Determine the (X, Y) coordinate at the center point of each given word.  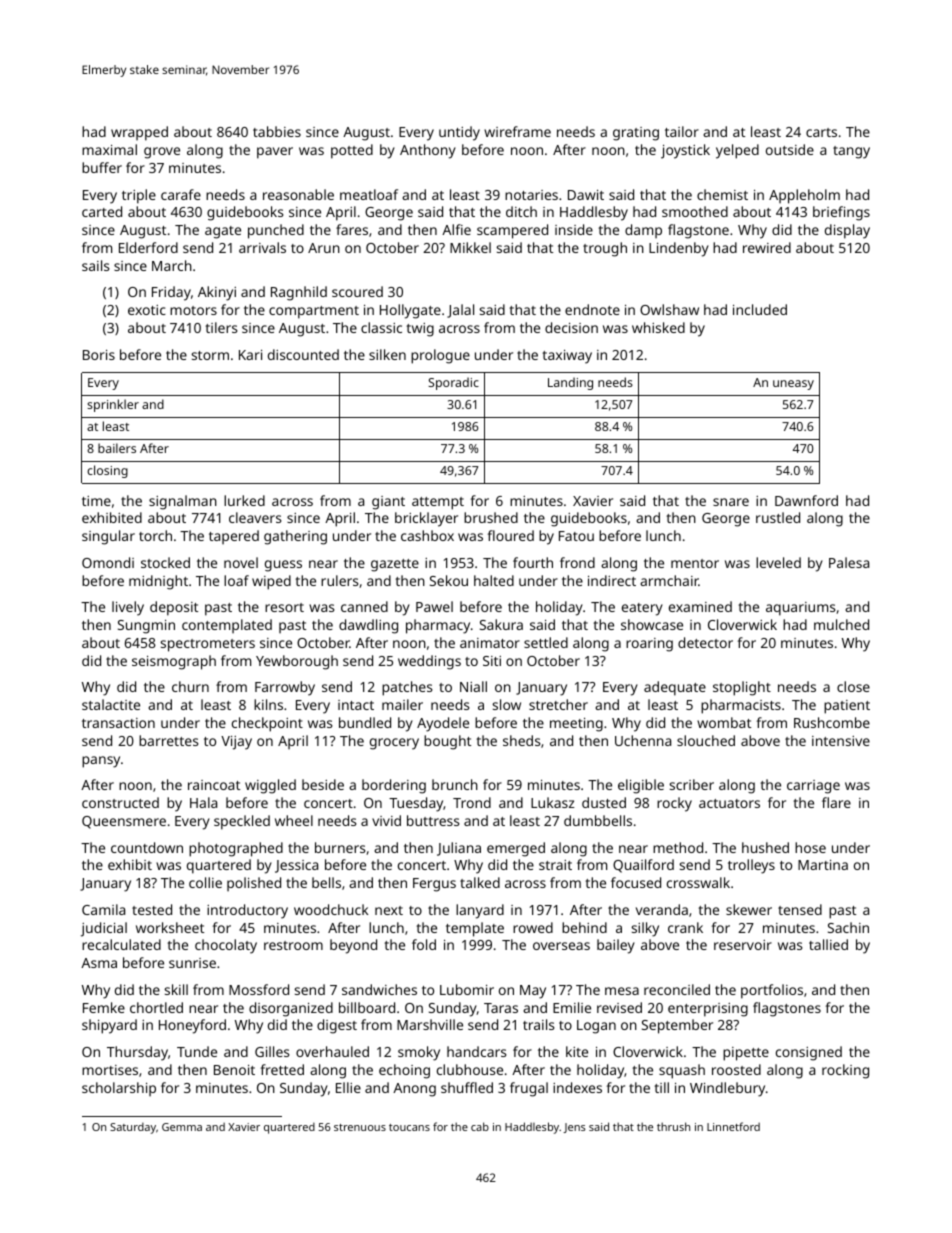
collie (205, 882)
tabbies (277, 131)
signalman (183, 502)
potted (352, 151)
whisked (658, 327)
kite (577, 1051)
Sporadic (453, 383)
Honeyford (192, 1026)
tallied (828, 944)
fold (424, 944)
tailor (682, 131)
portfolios (772, 991)
